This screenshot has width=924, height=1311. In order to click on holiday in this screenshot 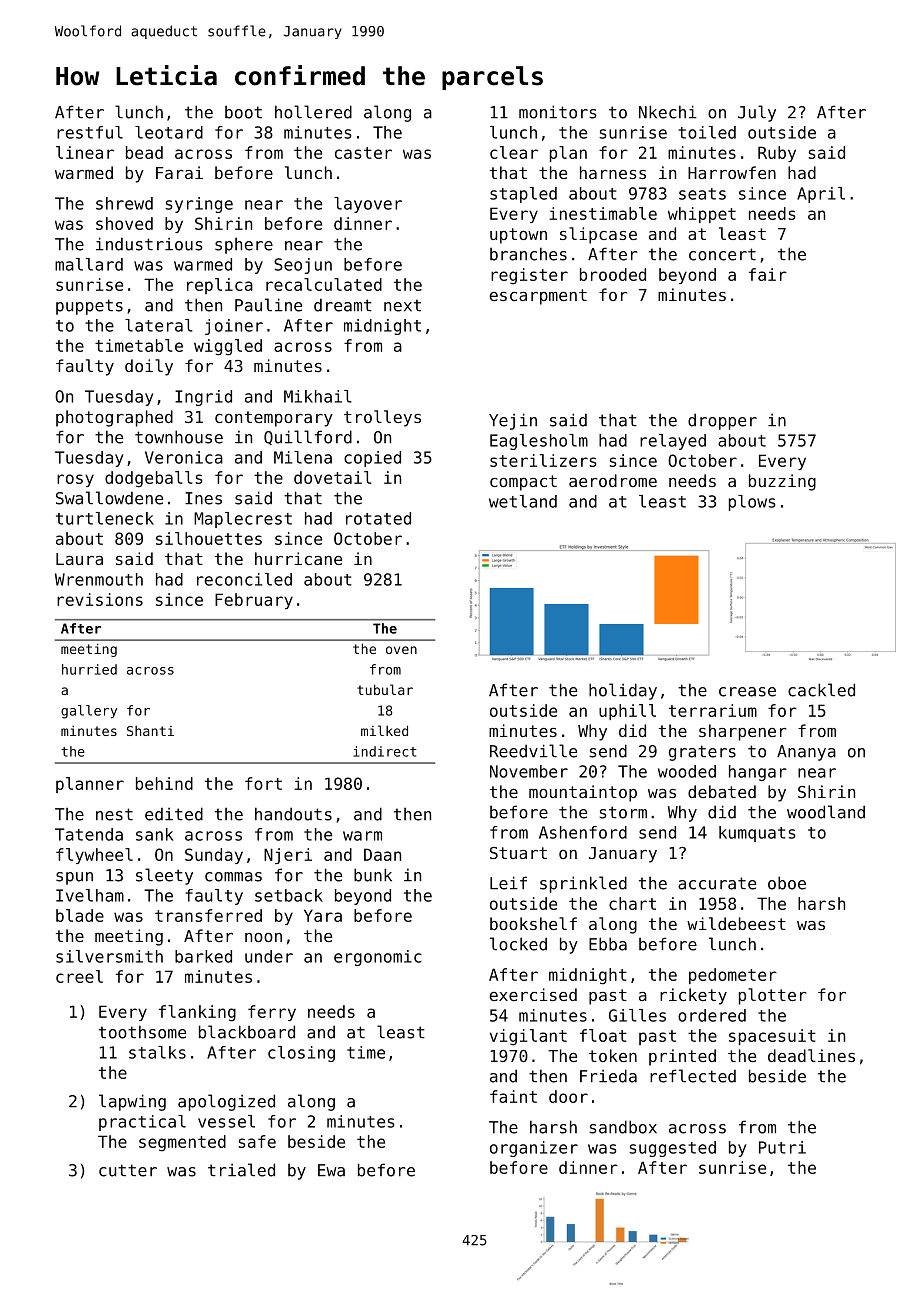, I will do `click(623, 691)`.
